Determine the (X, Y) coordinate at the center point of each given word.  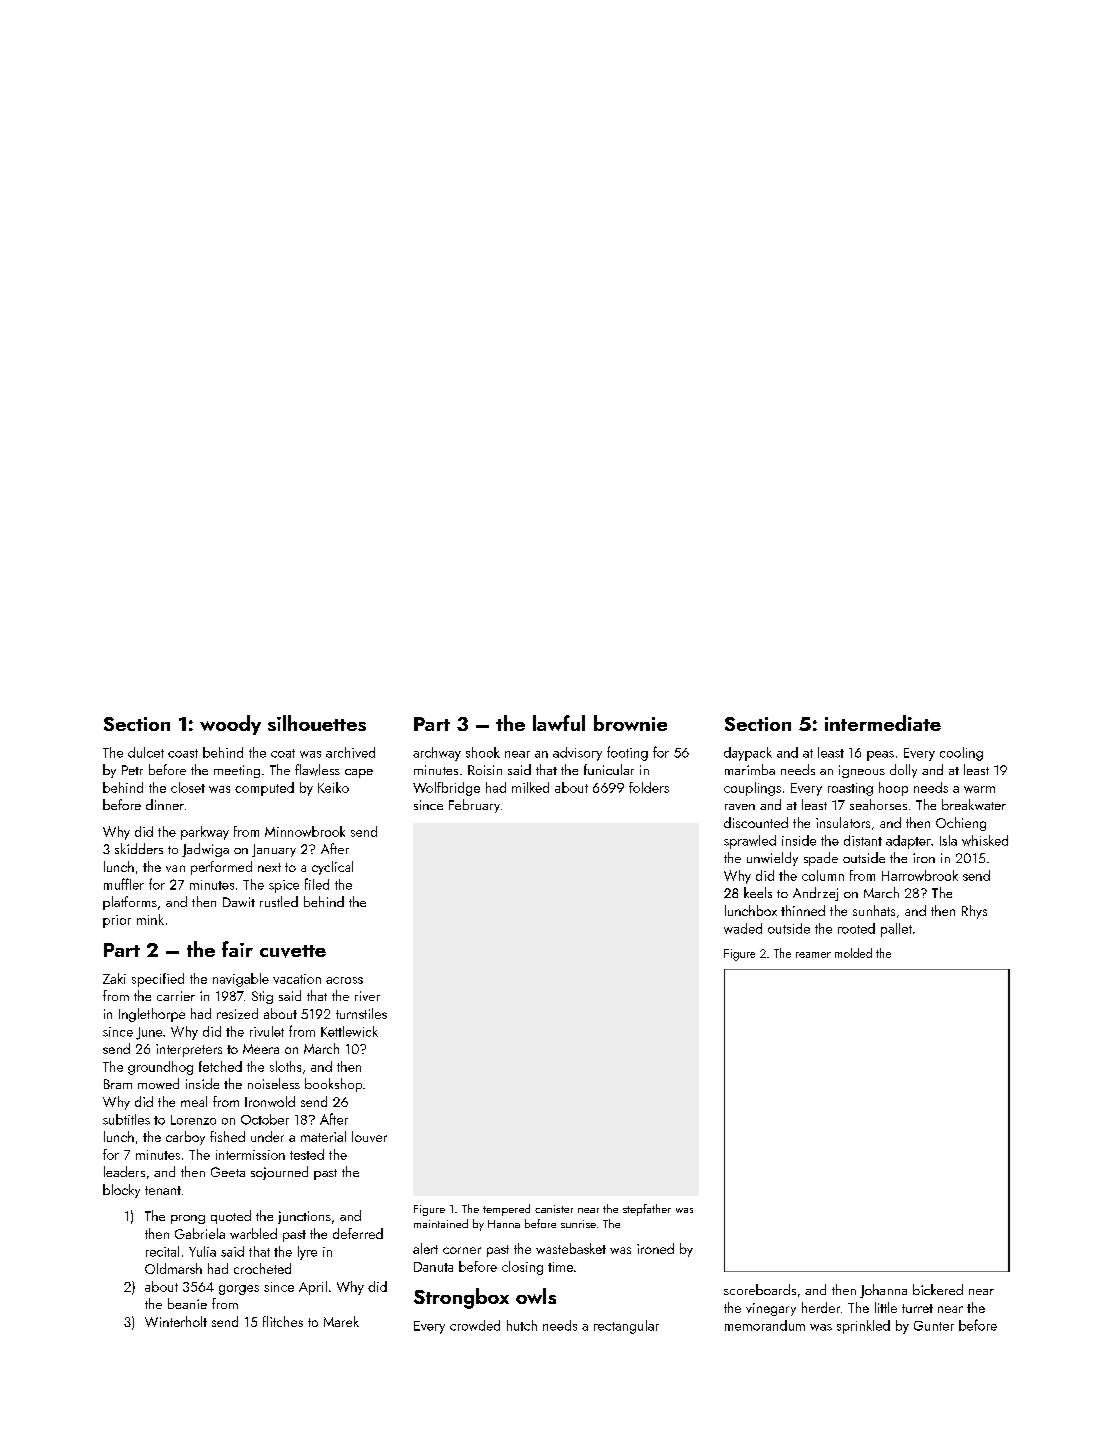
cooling (961, 754)
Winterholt (176, 1321)
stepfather (647, 1210)
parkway (205, 833)
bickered (938, 1289)
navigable (241, 980)
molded (853, 953)
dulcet (146, 752)
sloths (285, 1066)
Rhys (974, 912)
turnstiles (361, 1013)
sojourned (279, 1173)
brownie (630, 723)
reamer (813, 955)
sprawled (750, 842)
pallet (896, 930)
